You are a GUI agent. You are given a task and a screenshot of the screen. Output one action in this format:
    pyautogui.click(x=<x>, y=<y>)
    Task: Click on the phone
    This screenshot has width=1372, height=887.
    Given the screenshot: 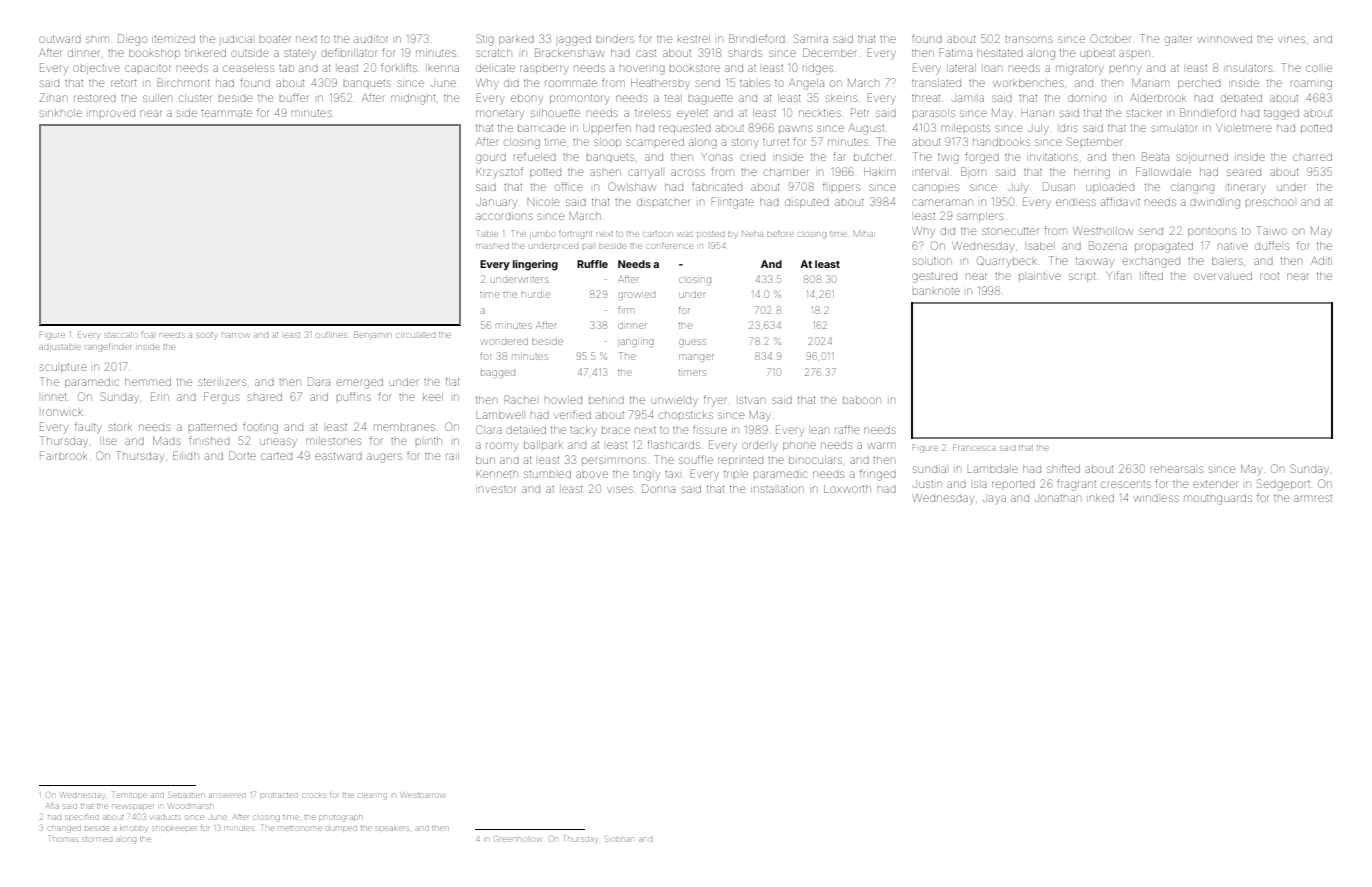 What is the action you would take?
    pyautogui.click(x=799, y=446)
